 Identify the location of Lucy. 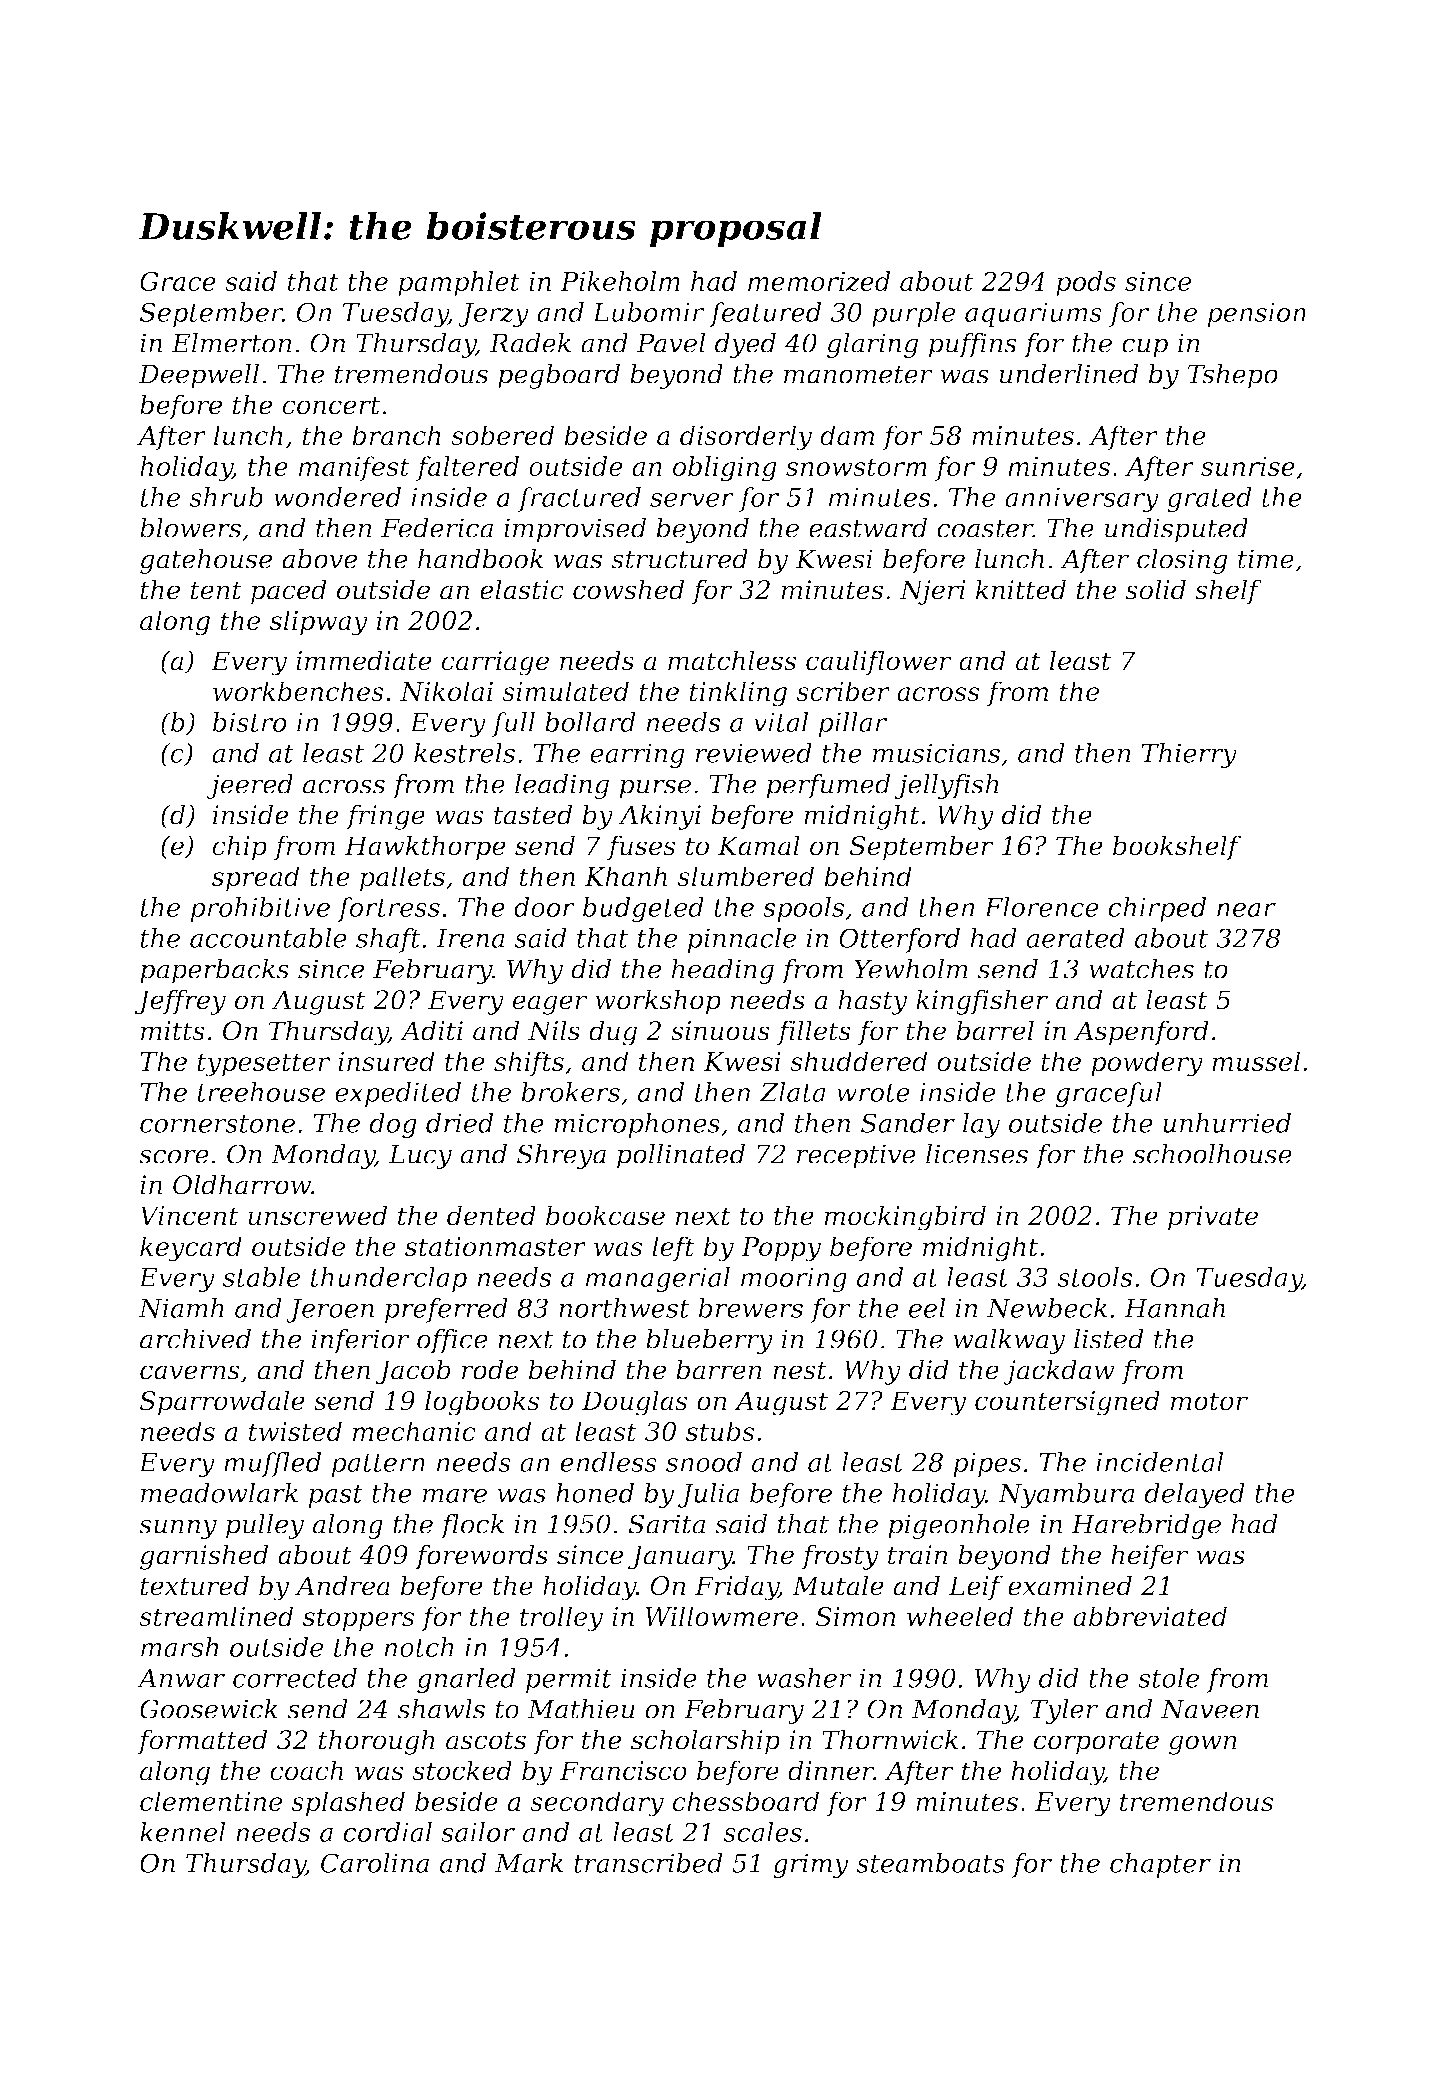
(420, 1156).
